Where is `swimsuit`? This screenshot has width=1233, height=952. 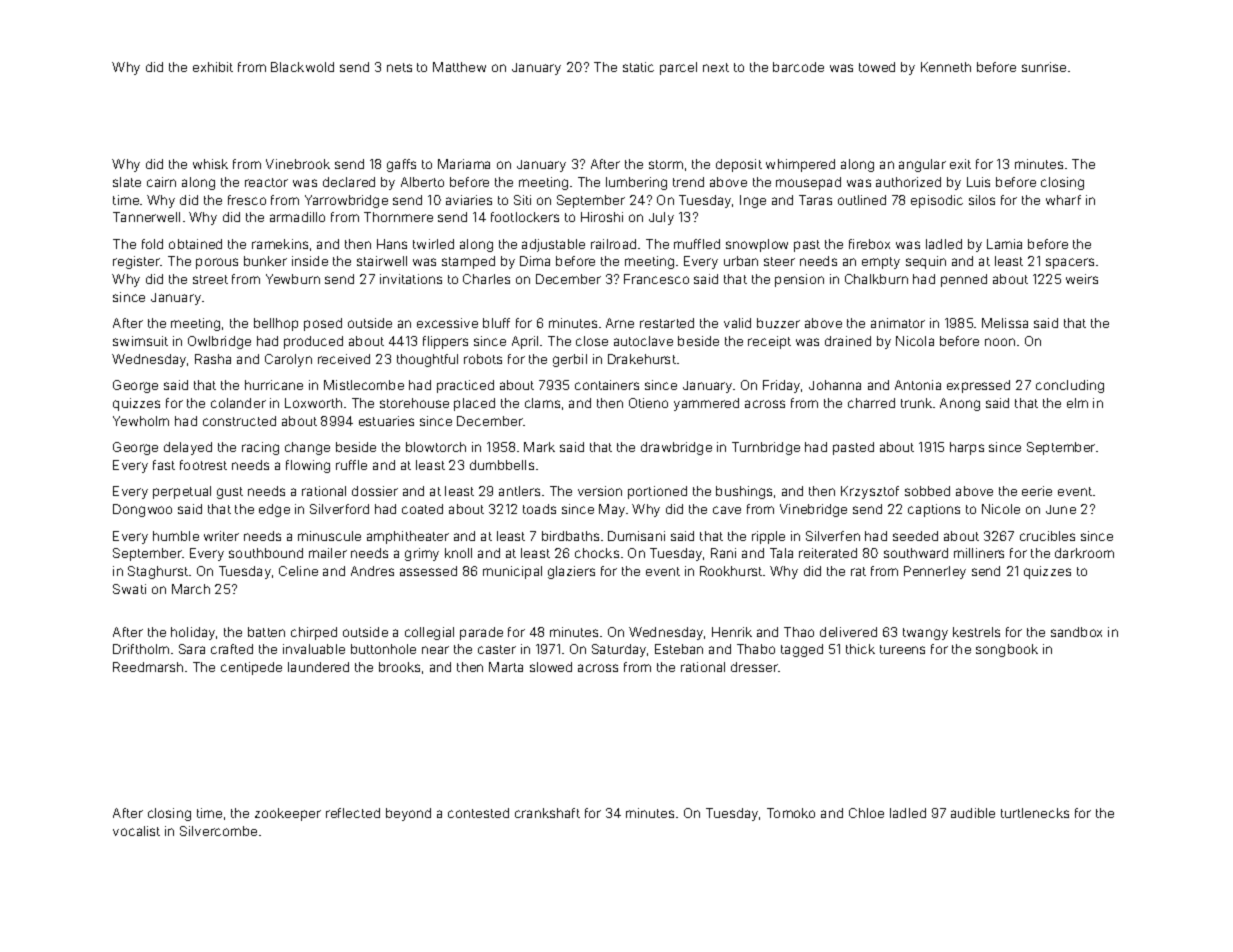
swimsuit is located at coordinates (140, 341).
